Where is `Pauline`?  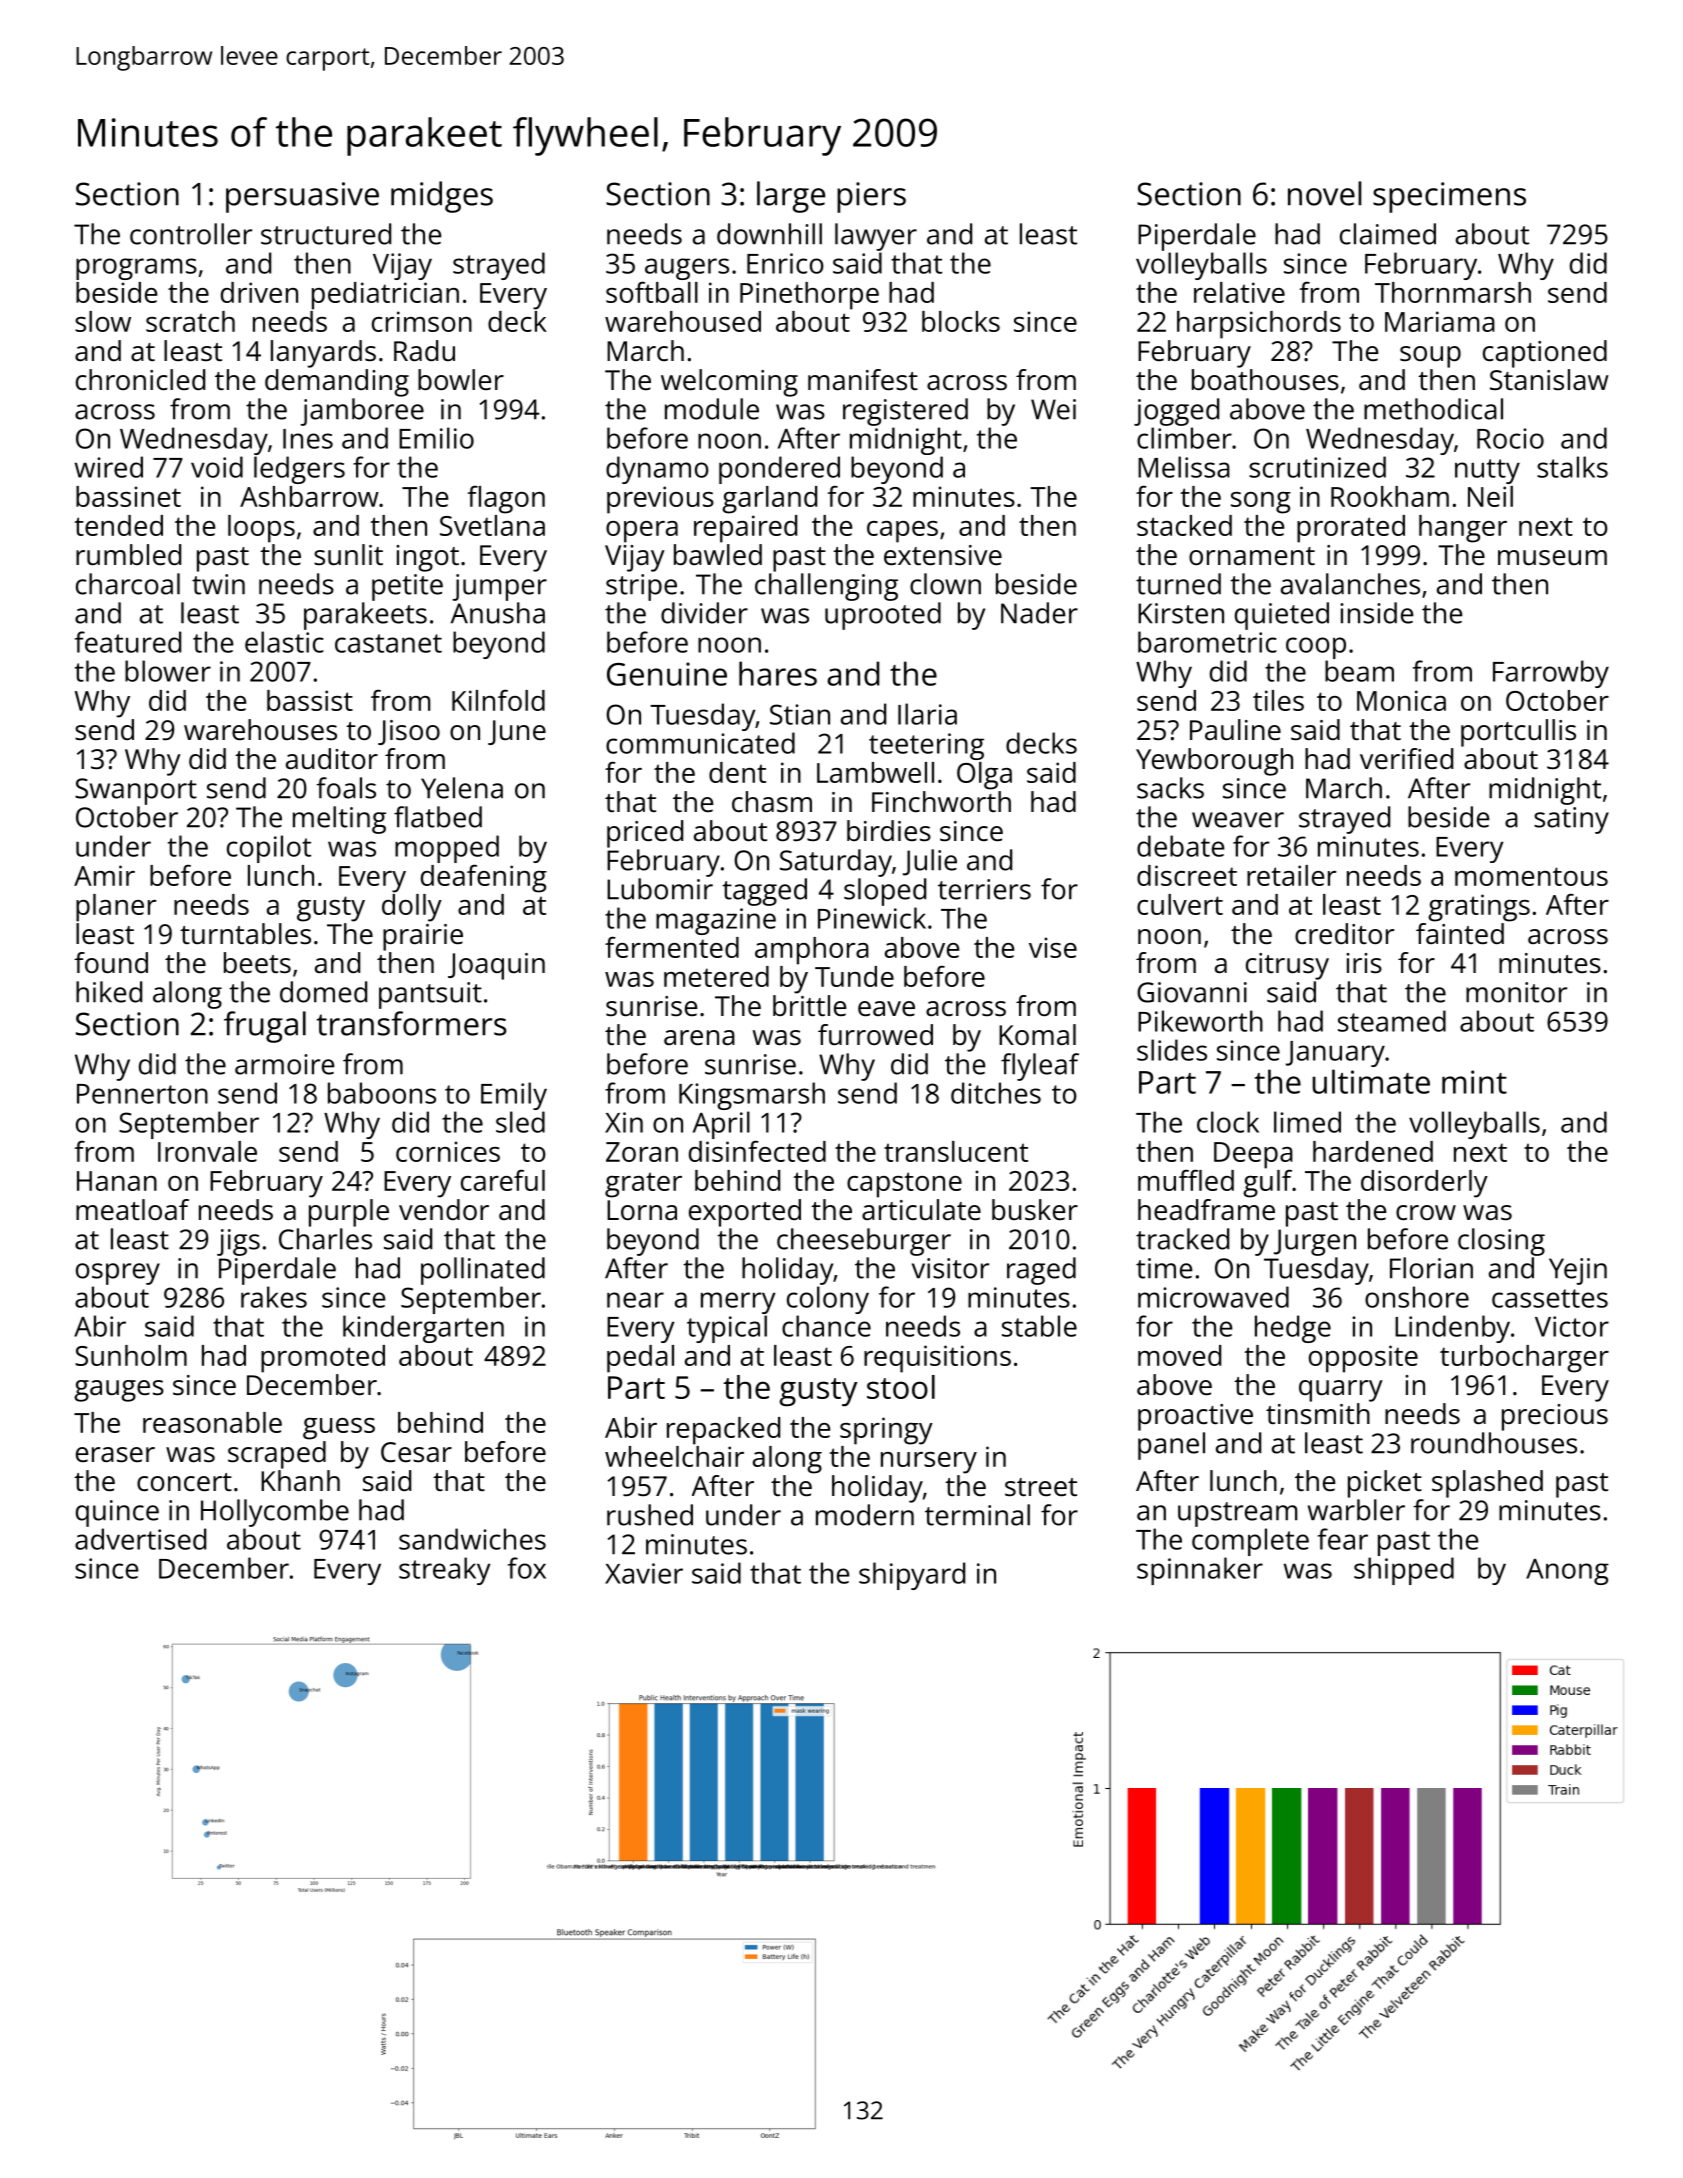
Pauline is located at coordinates (1235, 729).
